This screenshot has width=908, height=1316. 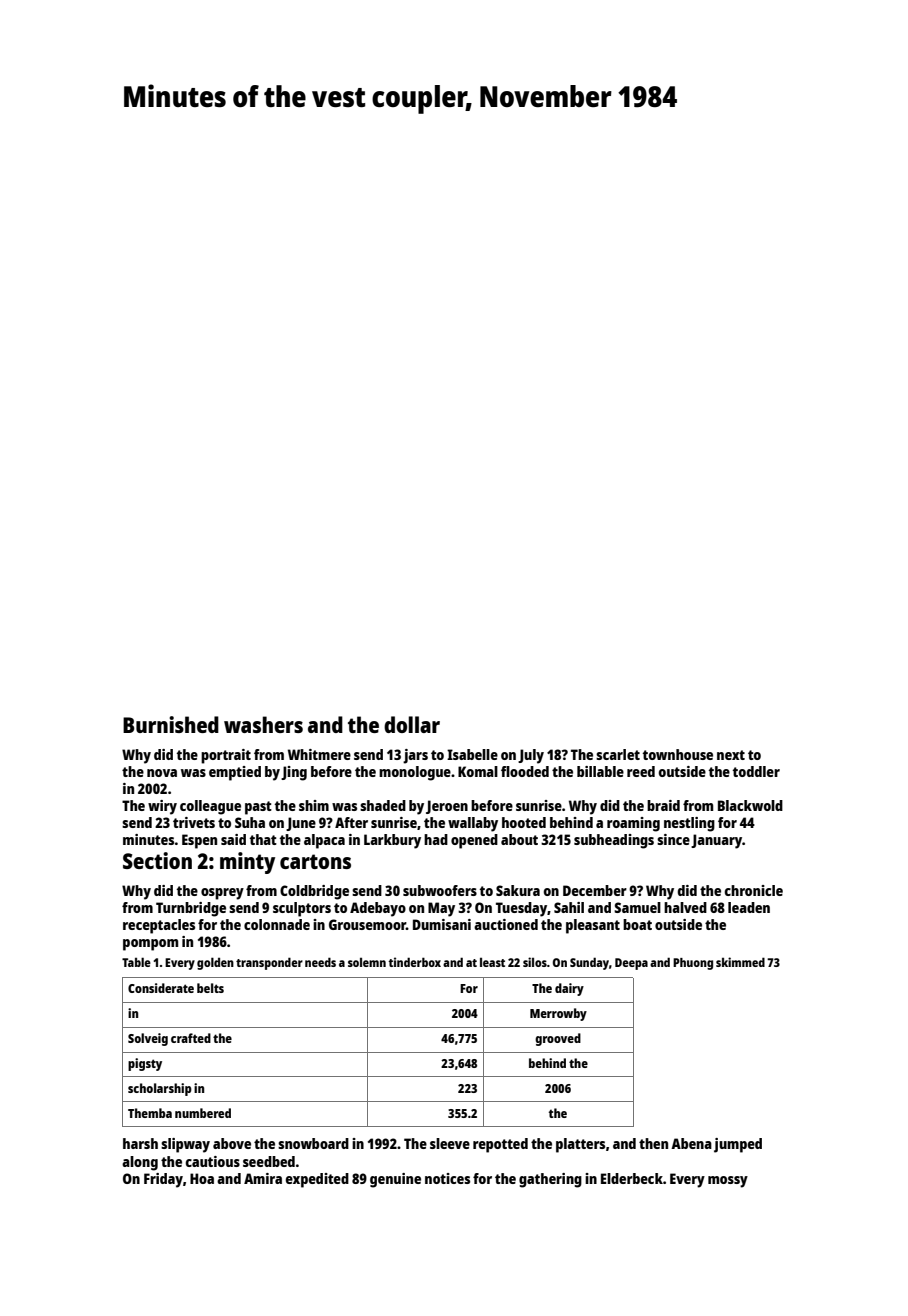 I want to click on Phuong, so click(x=693, y=964).
